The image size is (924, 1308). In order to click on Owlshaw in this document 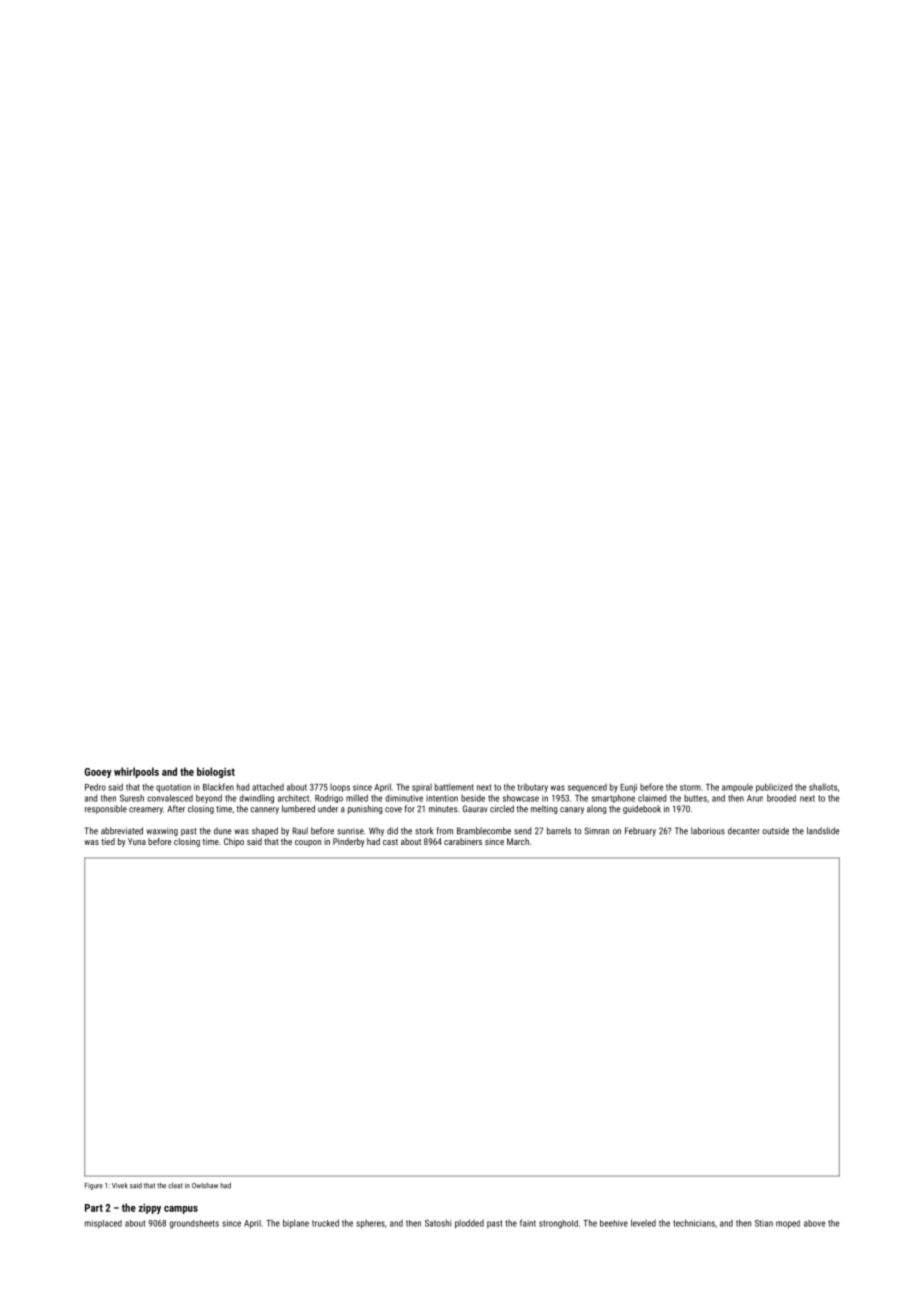, I will do `click(205, 1186)`.
